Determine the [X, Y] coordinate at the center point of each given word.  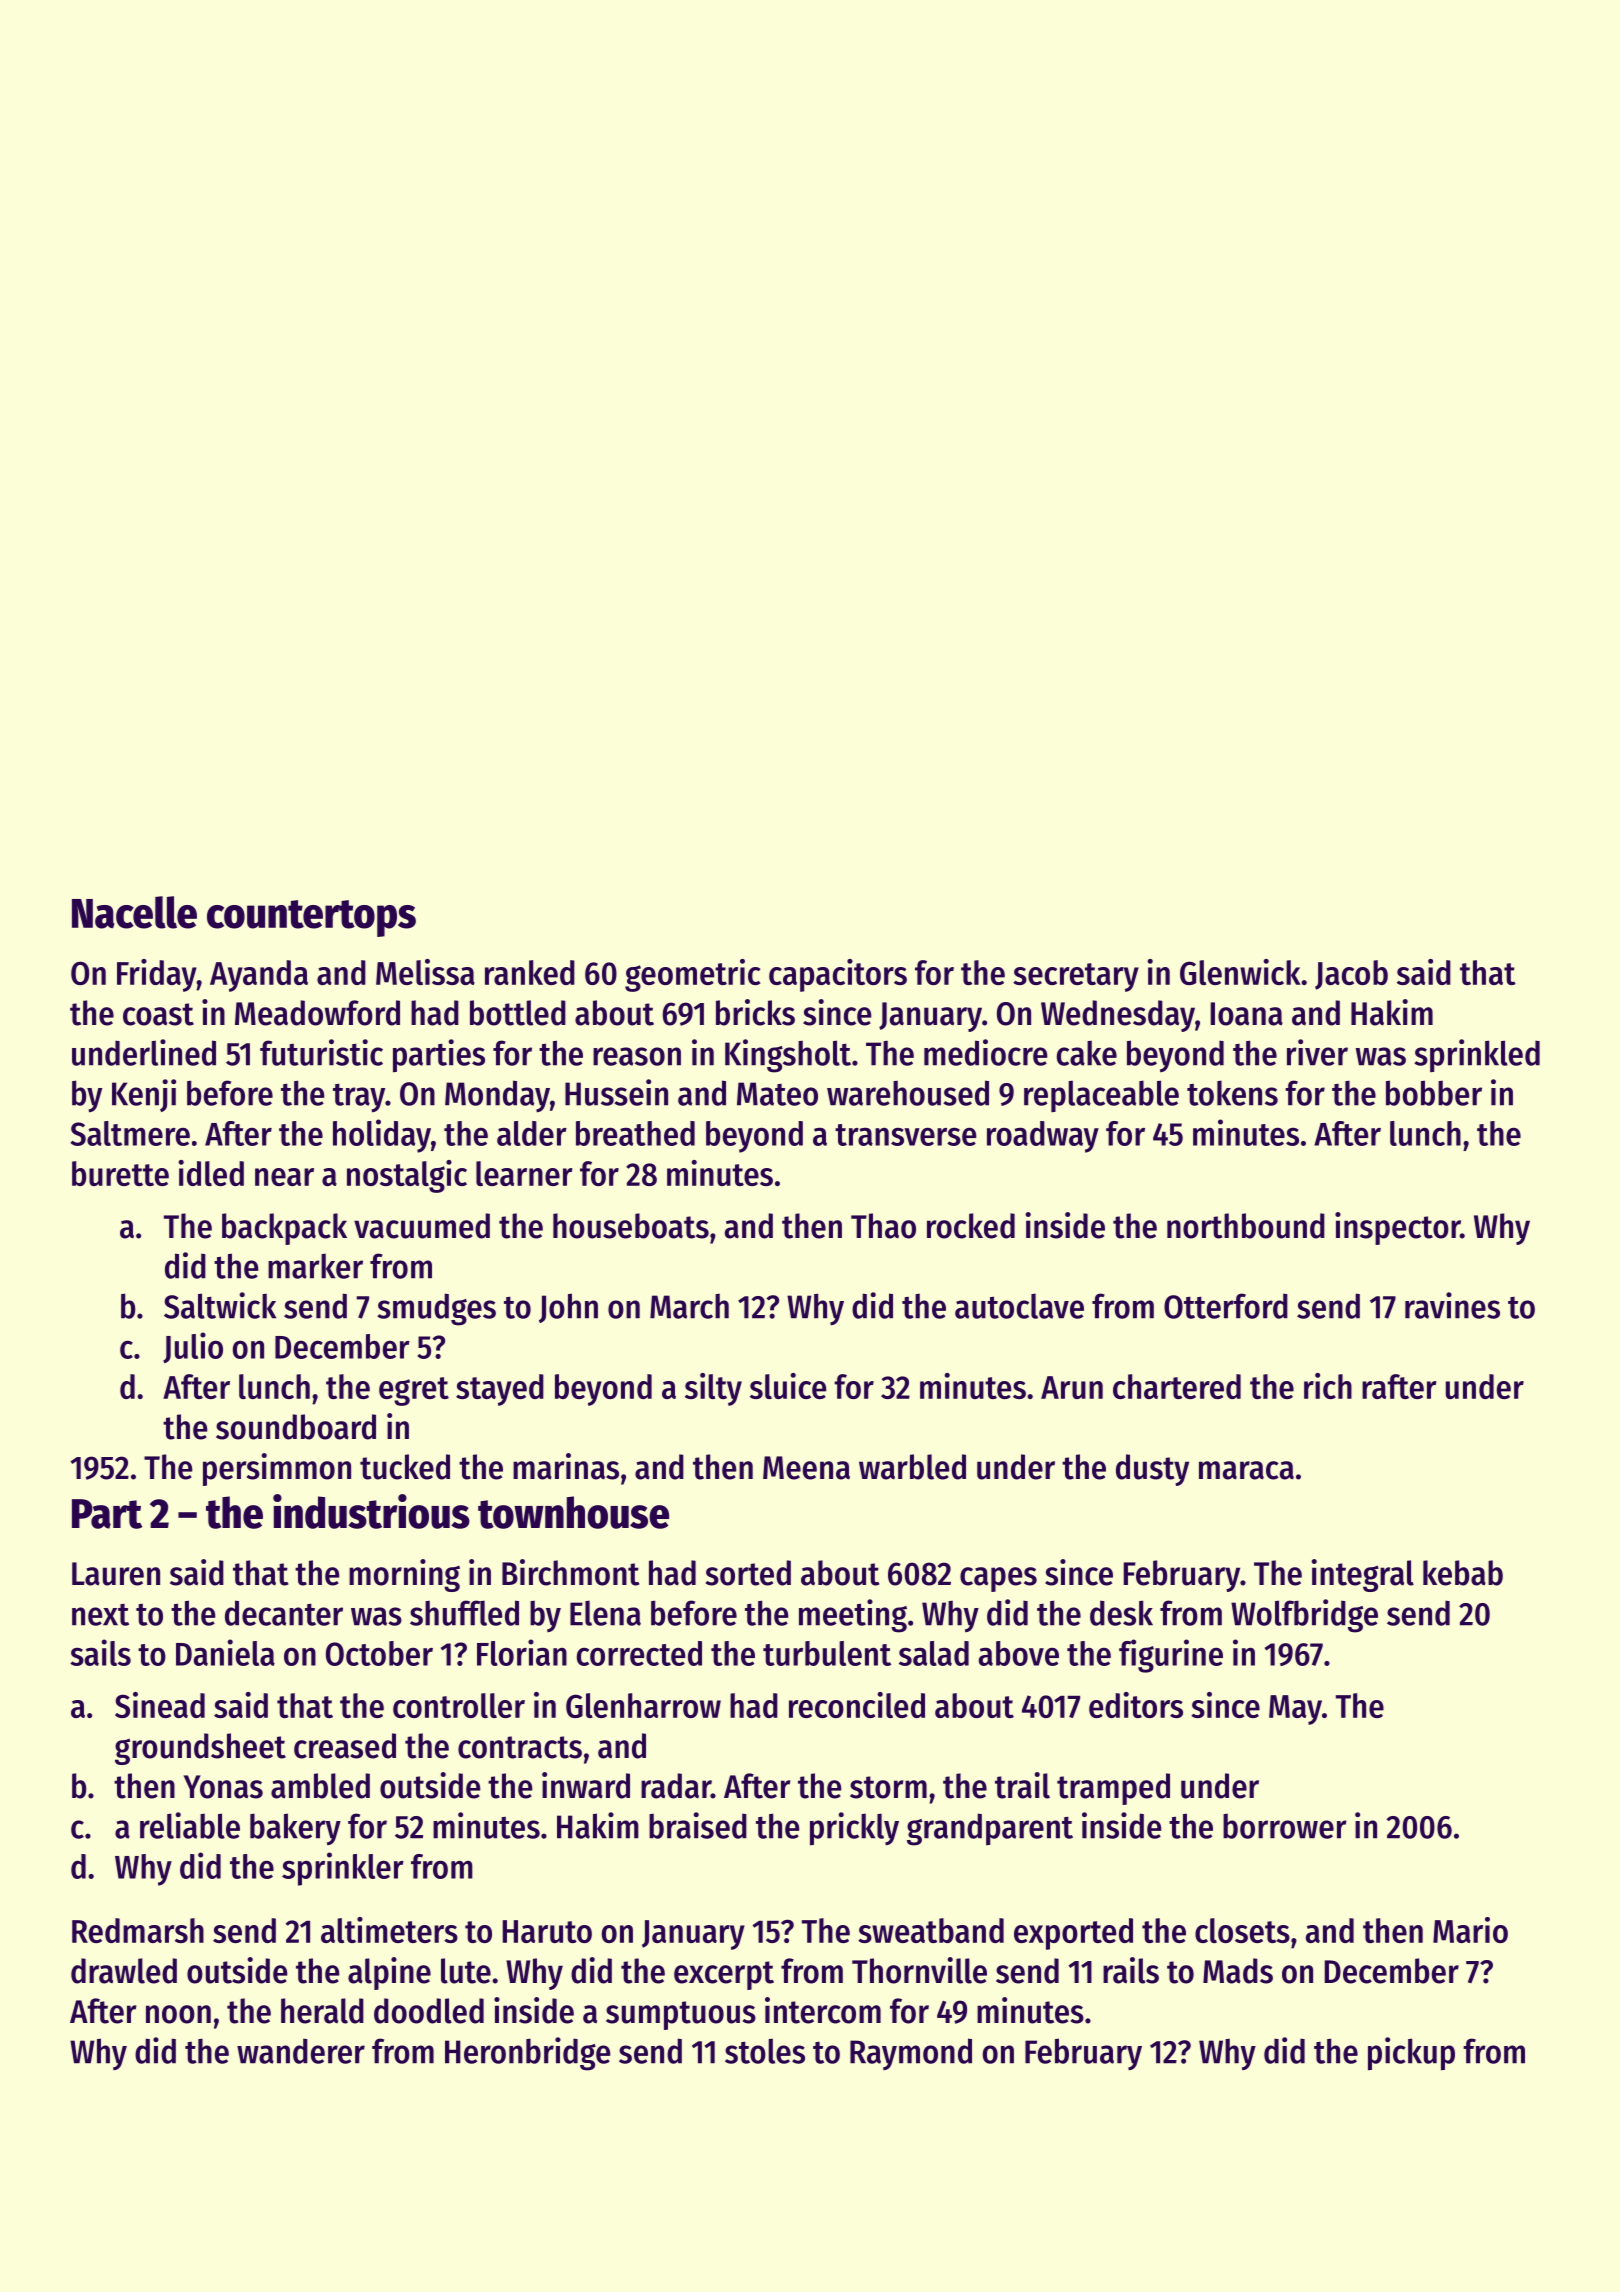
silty [713, 1389]
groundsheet [200, 1749]
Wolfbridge [1304, 1616]
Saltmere [130, 1133]
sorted [748, 1573]
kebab [1463, 1573]
